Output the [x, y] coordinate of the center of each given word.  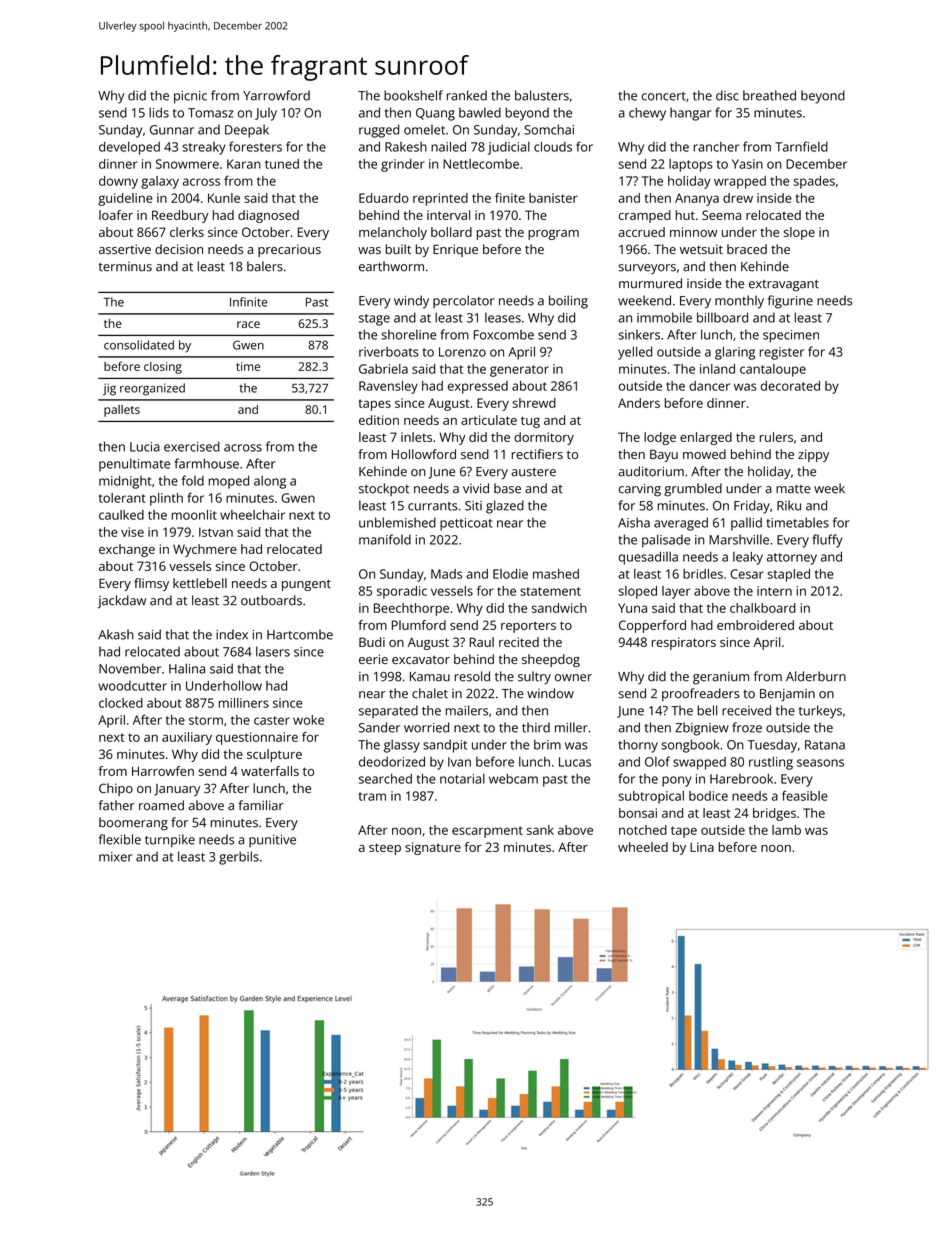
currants [433, 506]
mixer [115, 857]
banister [553, 198]
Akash [116, 634]
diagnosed [268, 216]
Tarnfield [801, 146]
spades [814, 182]
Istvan [216, 532]
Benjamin [787, 695]
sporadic [402, 592]
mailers [467, 710]
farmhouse [207, 463]
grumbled [693, 490]
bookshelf [413, 95]
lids [159, 112]
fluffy [828, 541]
